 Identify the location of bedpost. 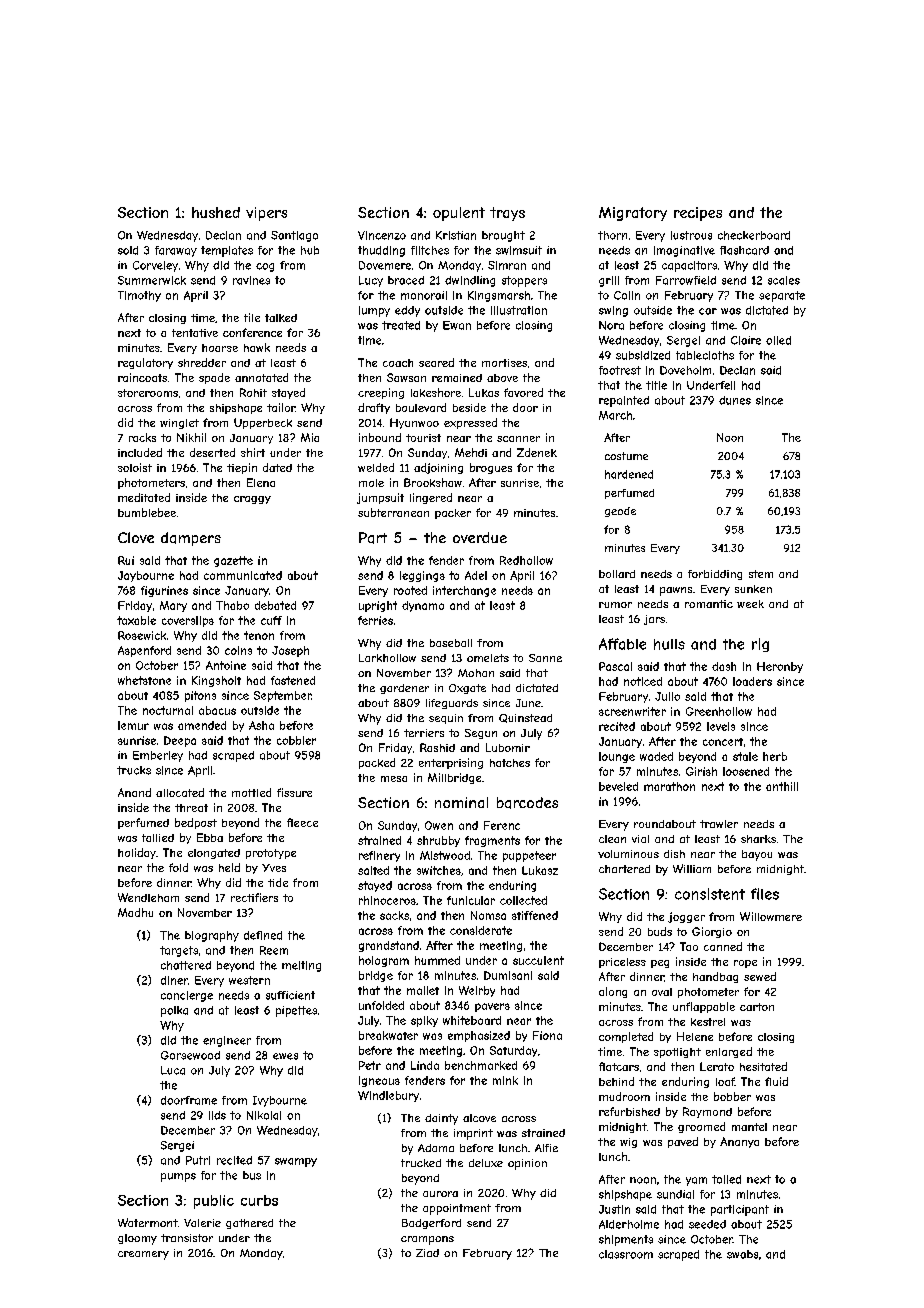
(196, 823).
